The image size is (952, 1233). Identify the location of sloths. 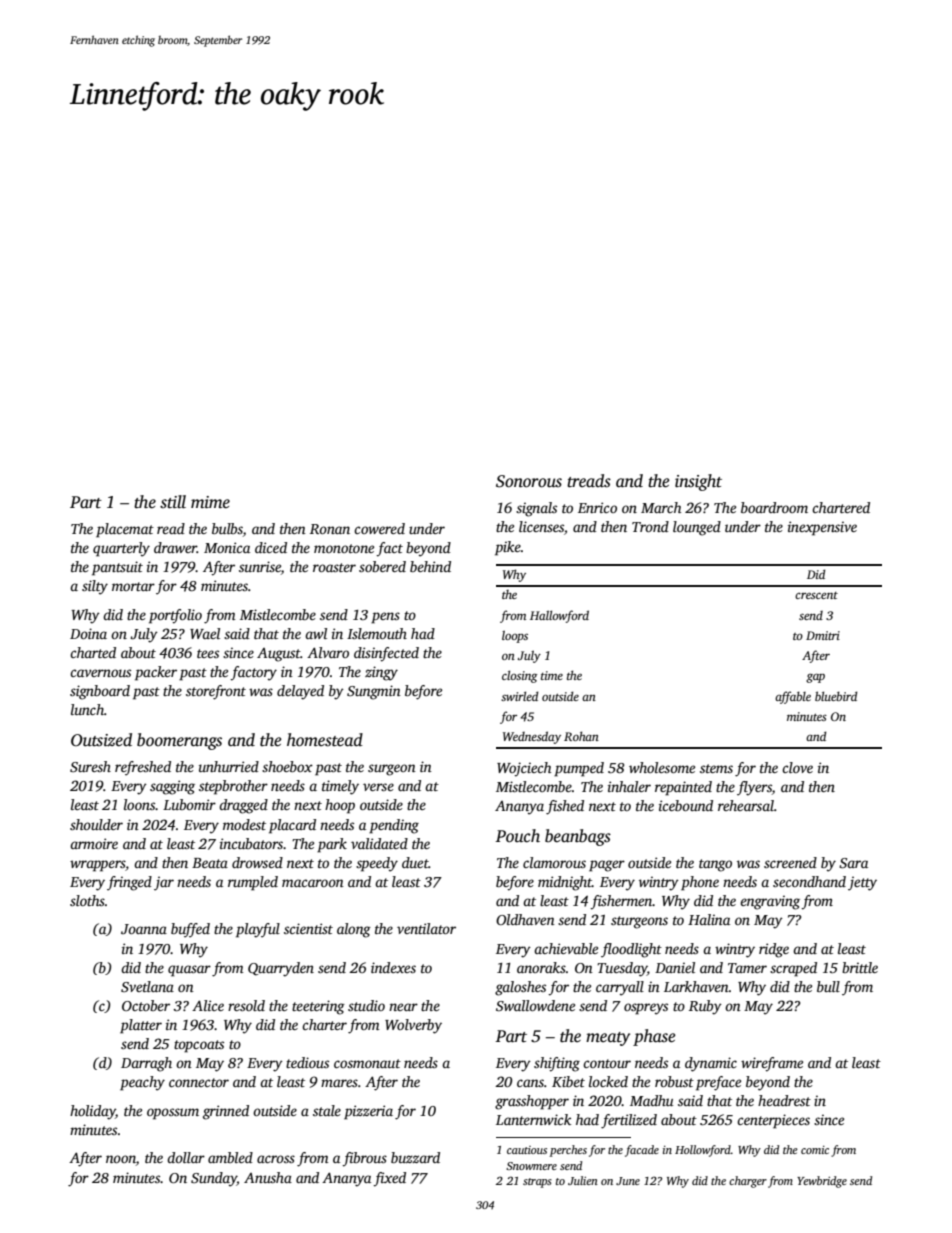
(87, 900).
